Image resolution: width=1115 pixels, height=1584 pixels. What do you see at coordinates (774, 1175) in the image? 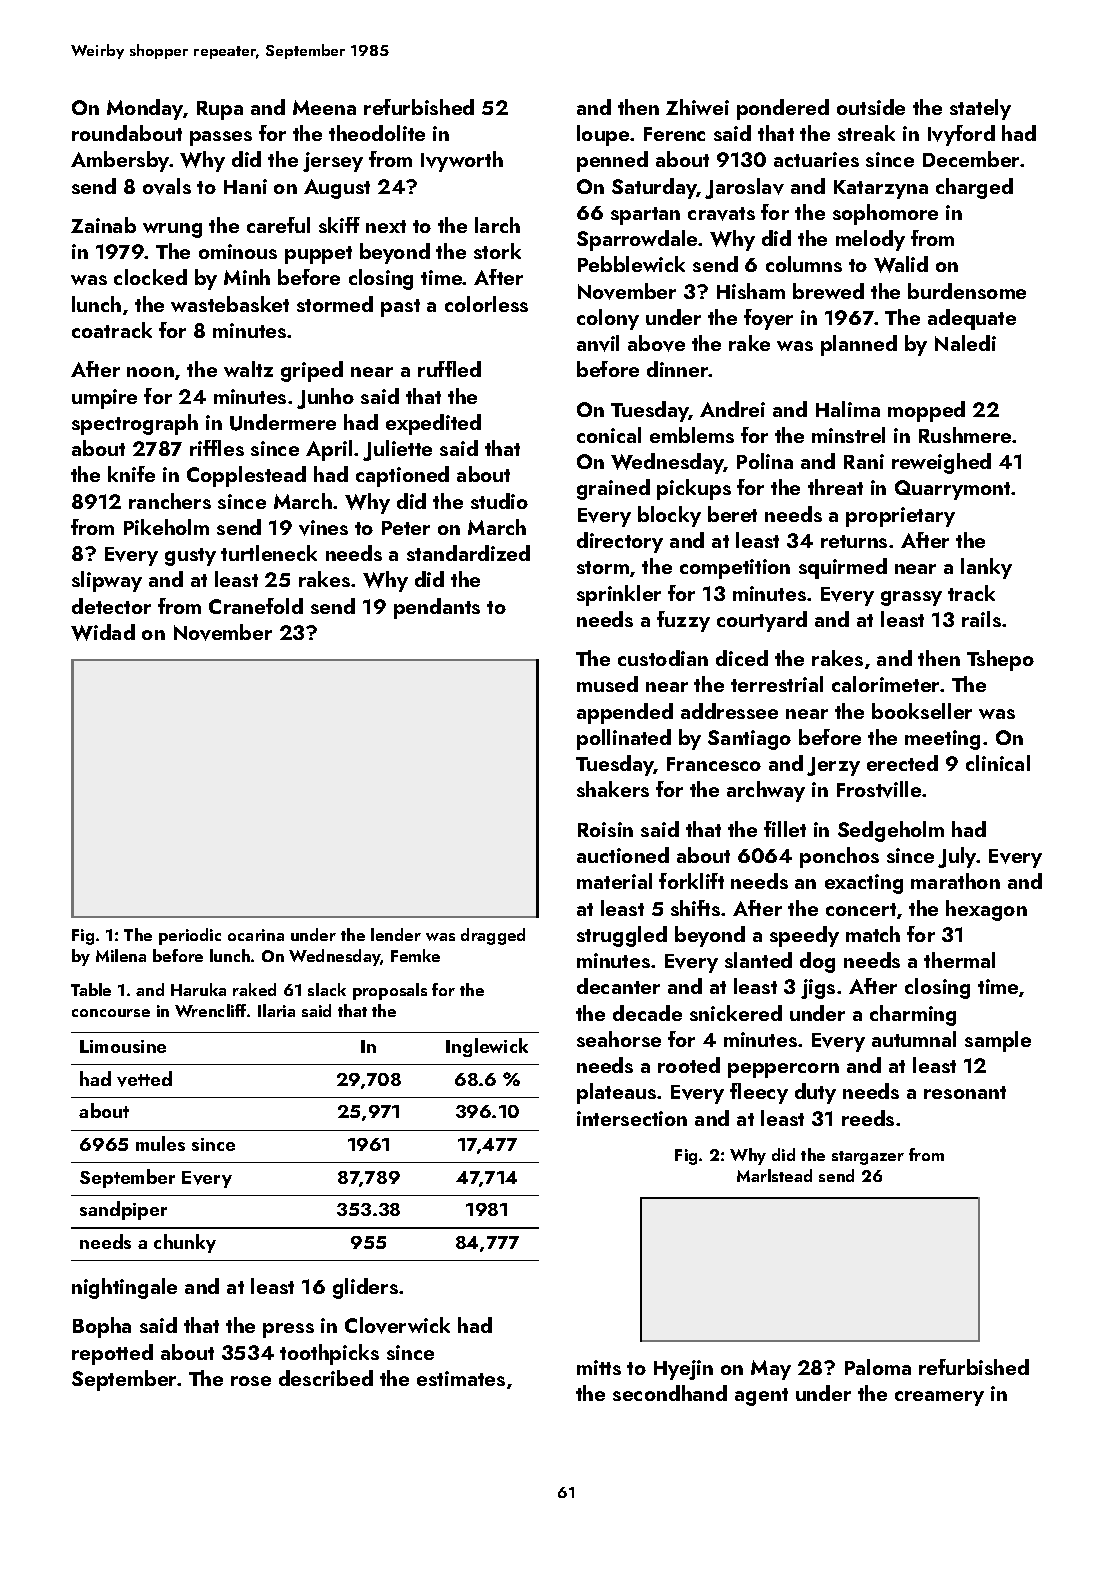
I see `Marlstead` at bounding box center [774, 1175].
